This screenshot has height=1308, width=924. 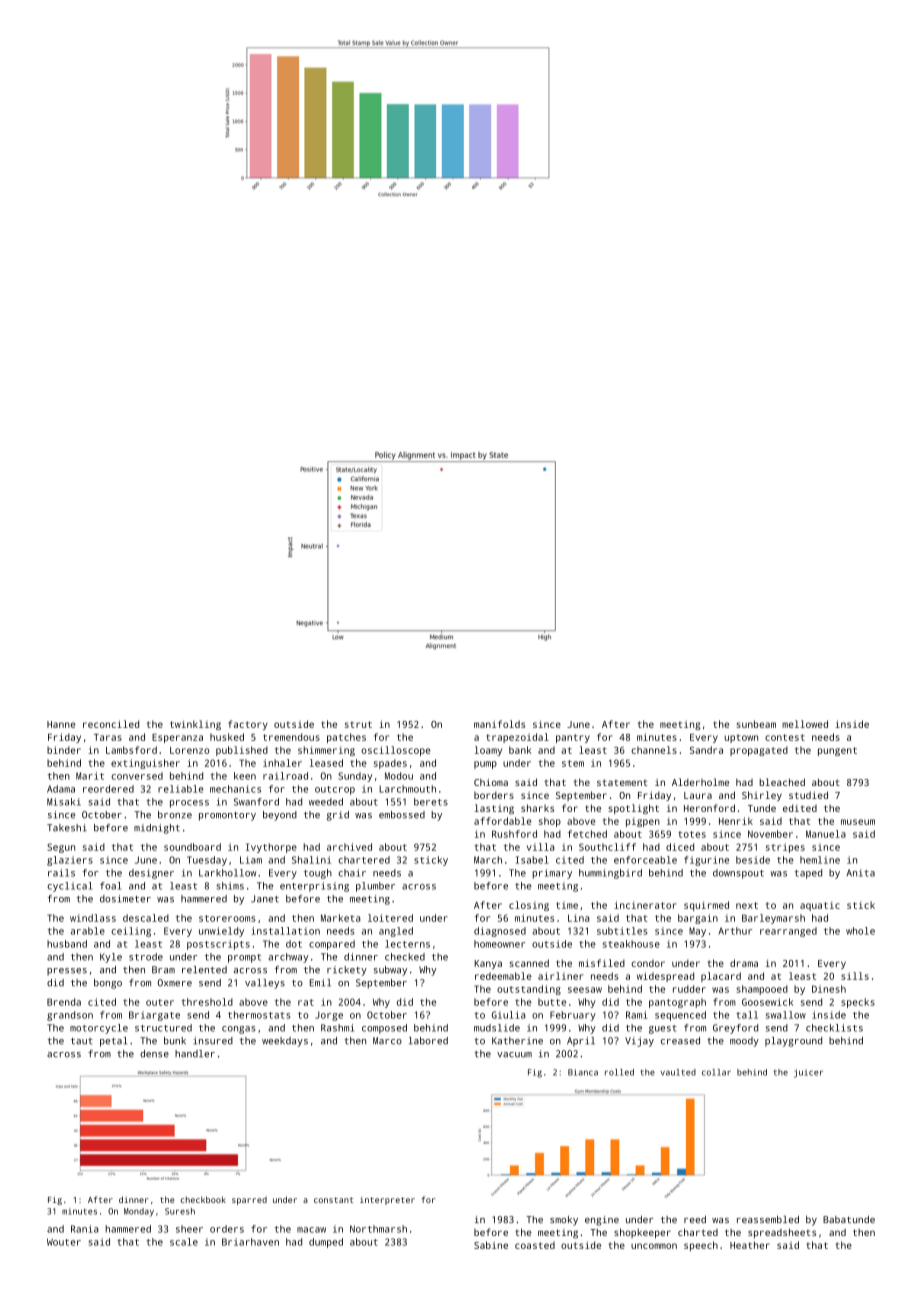 I want to click on chair, so click(x=352, y=873).
